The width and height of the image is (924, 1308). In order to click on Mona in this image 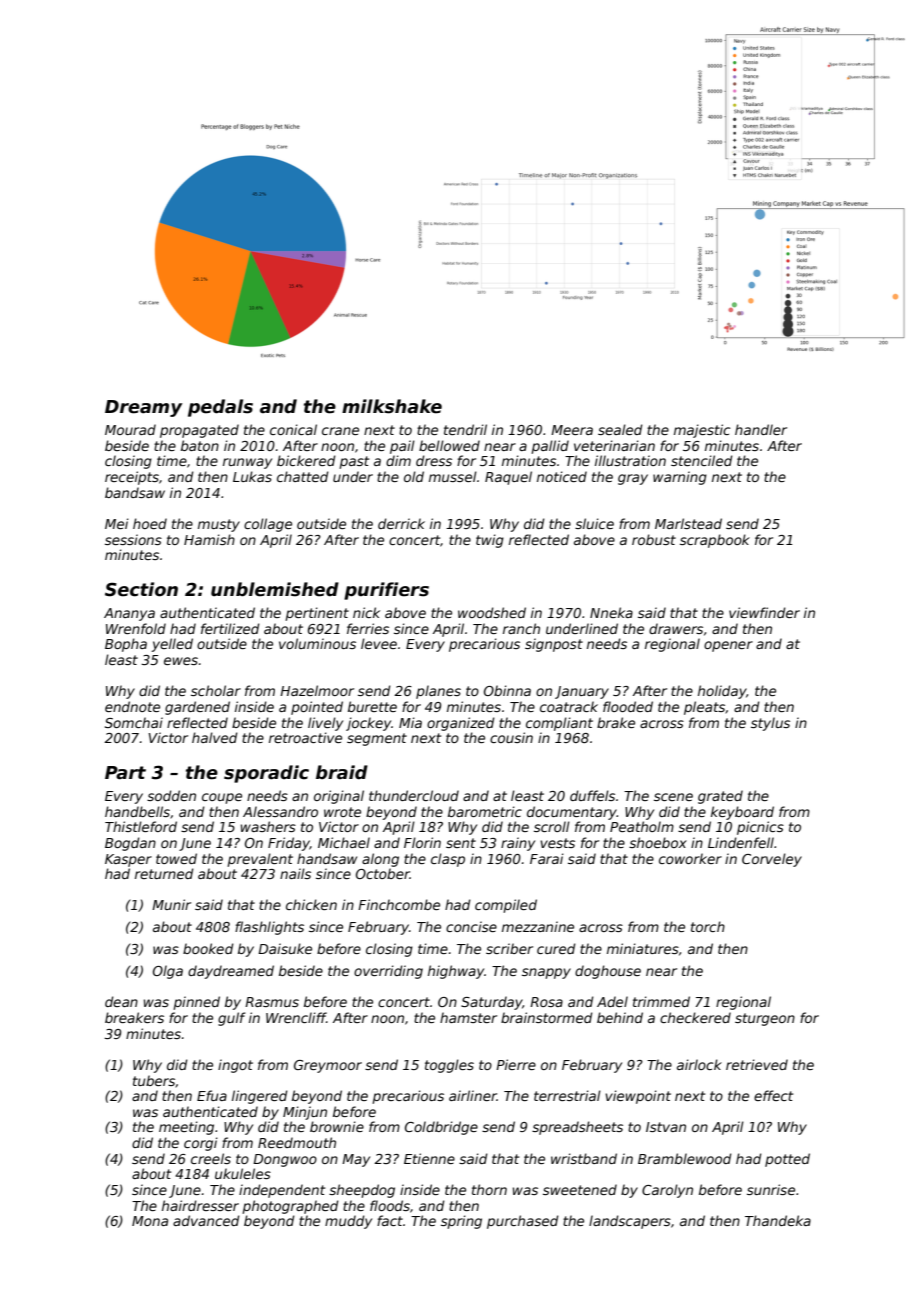, I will do `click(150, 1221)`.
